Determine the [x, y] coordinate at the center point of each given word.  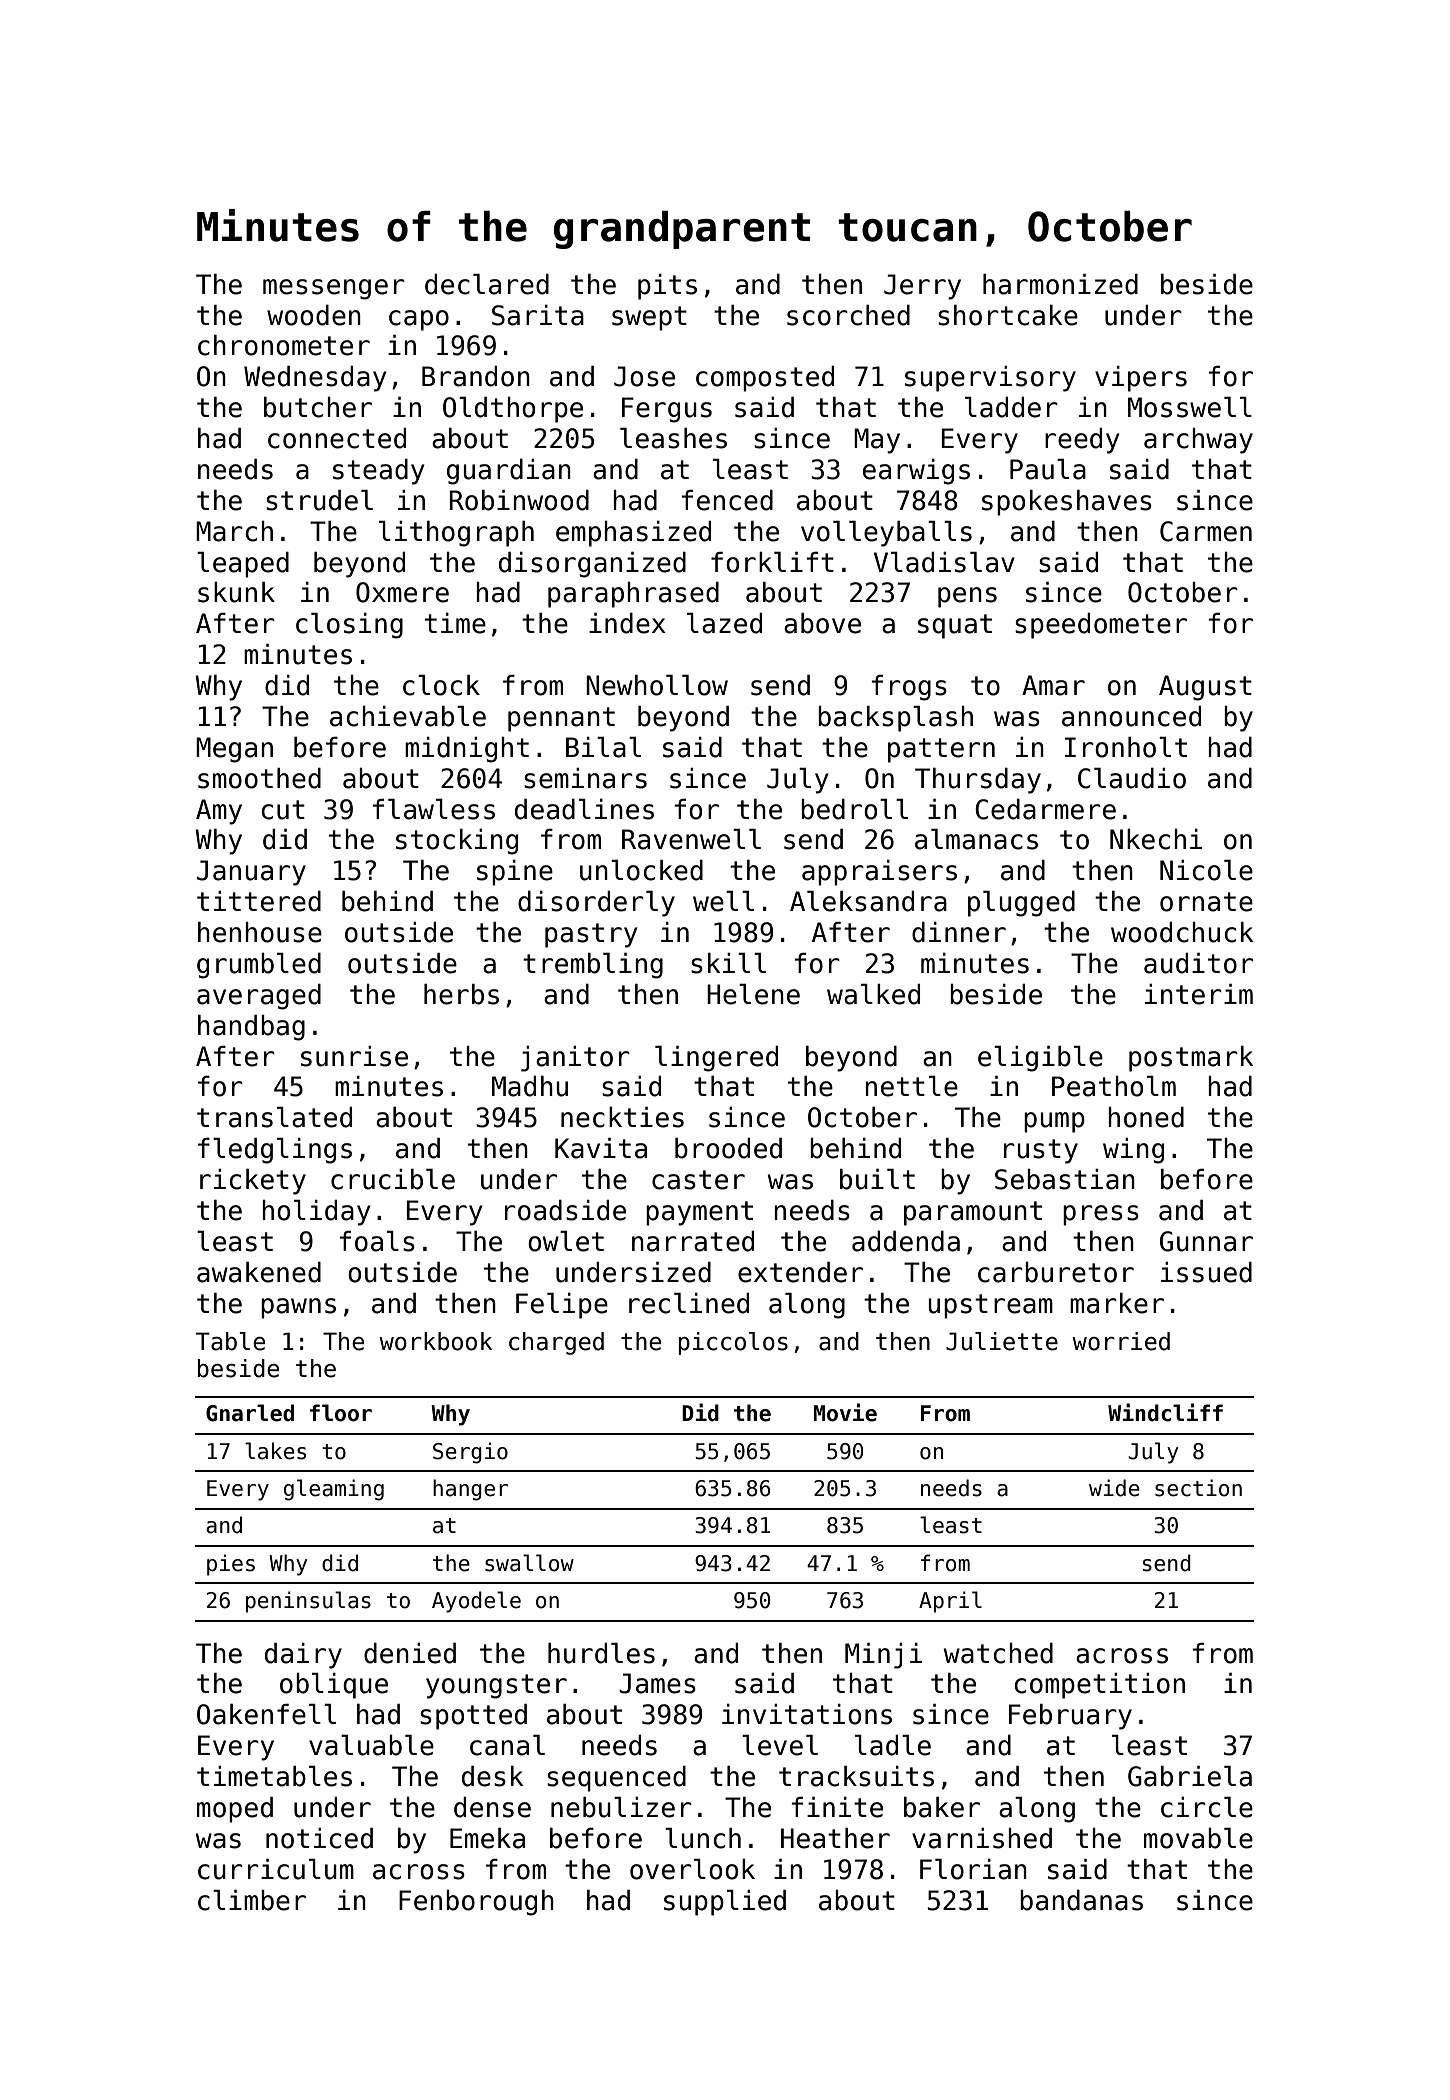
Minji [883, 1656]
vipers [1141, 379]
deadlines [584, 809]
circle [1207, 1807]
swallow [529, 1563]
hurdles [601, 1653]
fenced [727, 500]
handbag [251, 1028]
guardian [509, 472]
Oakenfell [266, 1714]
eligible [1040, 1059]
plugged [1021, 904]
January [251, 873]
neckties [622, 1117]
